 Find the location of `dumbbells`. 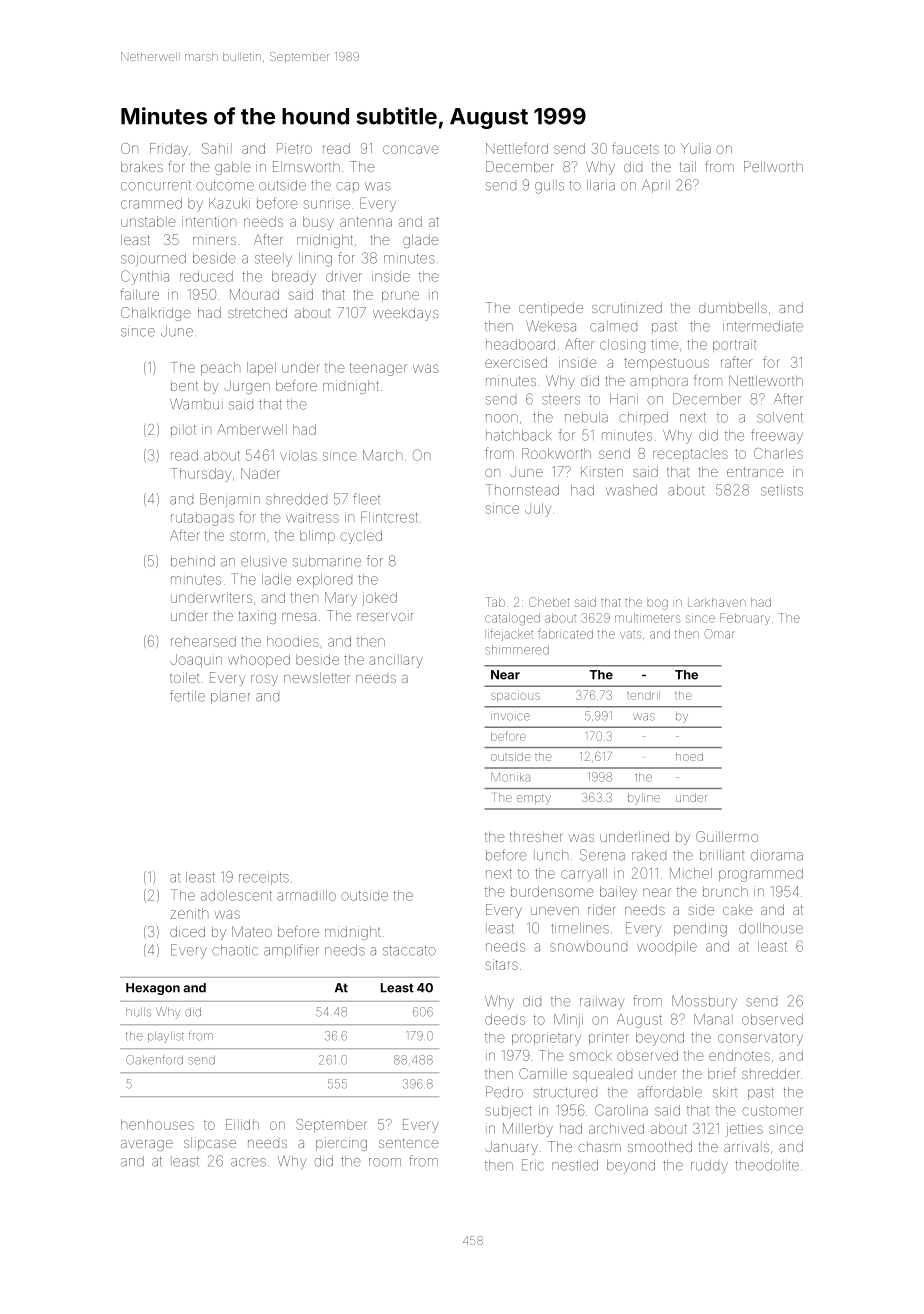

dumbbells is located at coordinates (733, 307).
